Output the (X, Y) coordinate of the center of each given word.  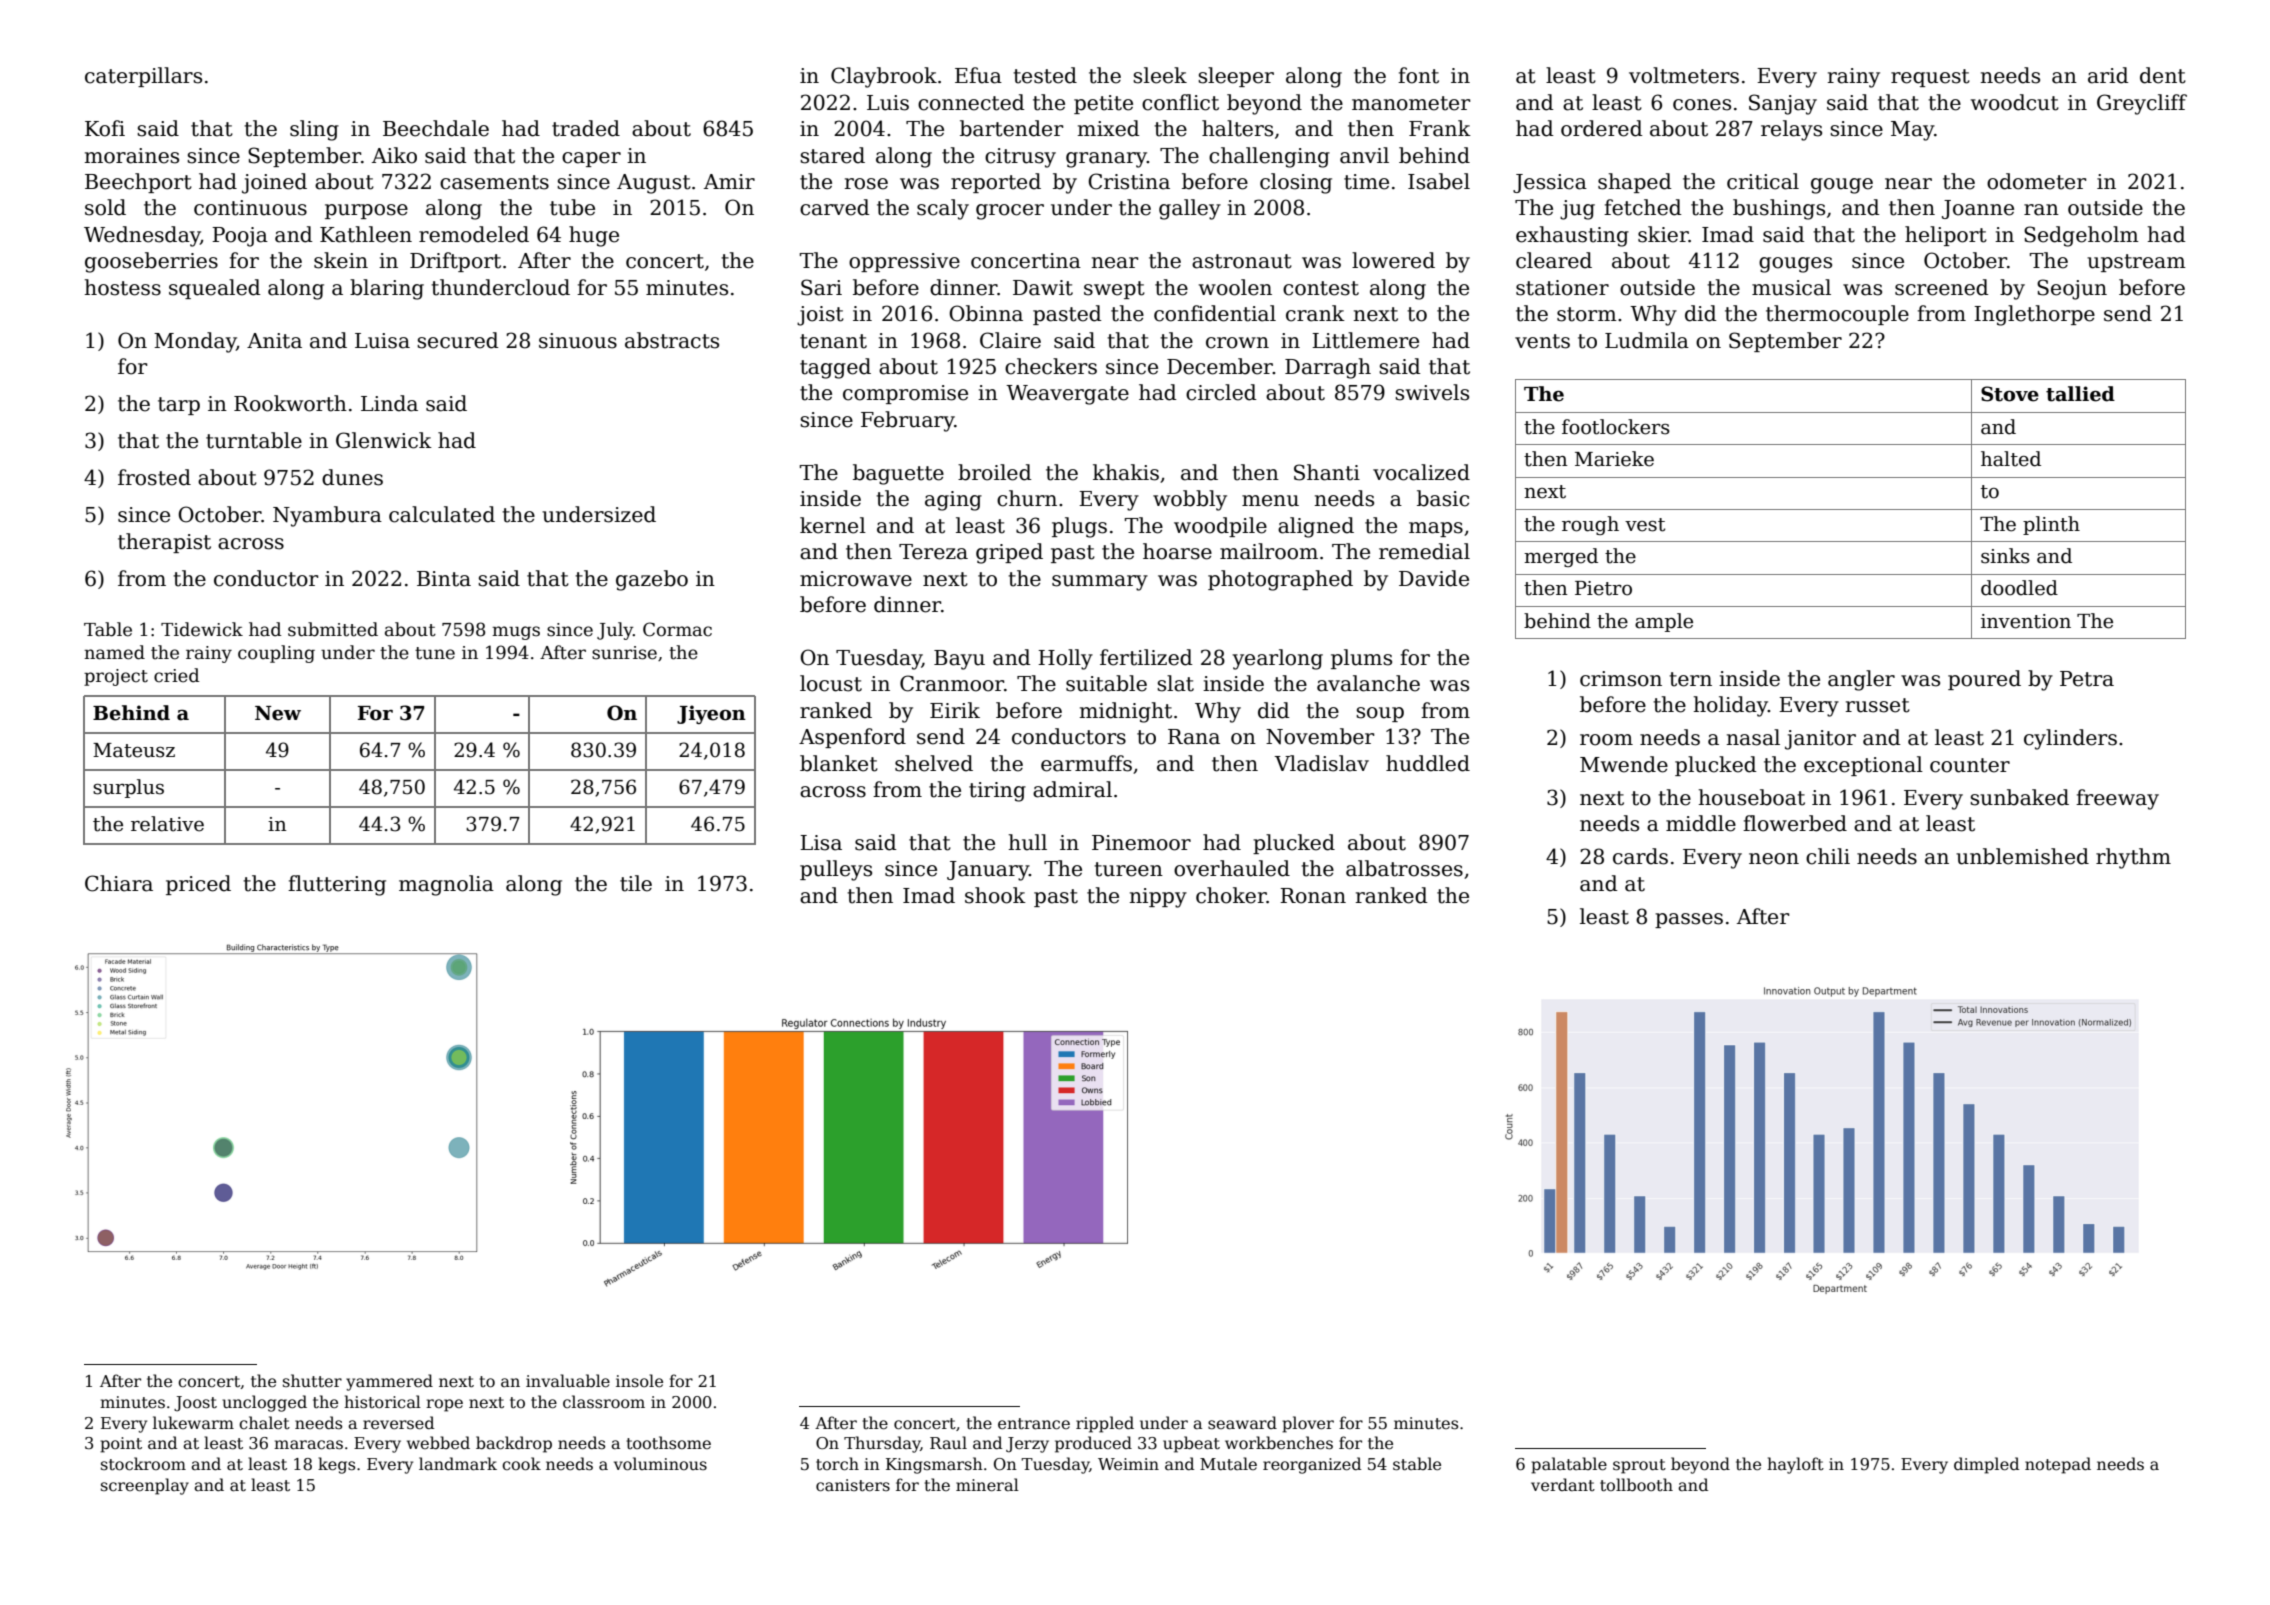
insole (639, 1380)
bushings (1779, 209)
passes (1689, 920)
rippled (1105, 1424)
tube (572, 207)
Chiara (119, 883)
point (121, 1445)
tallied (2080, 394)
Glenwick (384, 440)
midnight (1126, 712)
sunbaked (2019, 797)
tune (435, 653)
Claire (1010, 340)
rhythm (2133, 858)
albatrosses (1404, 868)
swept (1114, 290)
